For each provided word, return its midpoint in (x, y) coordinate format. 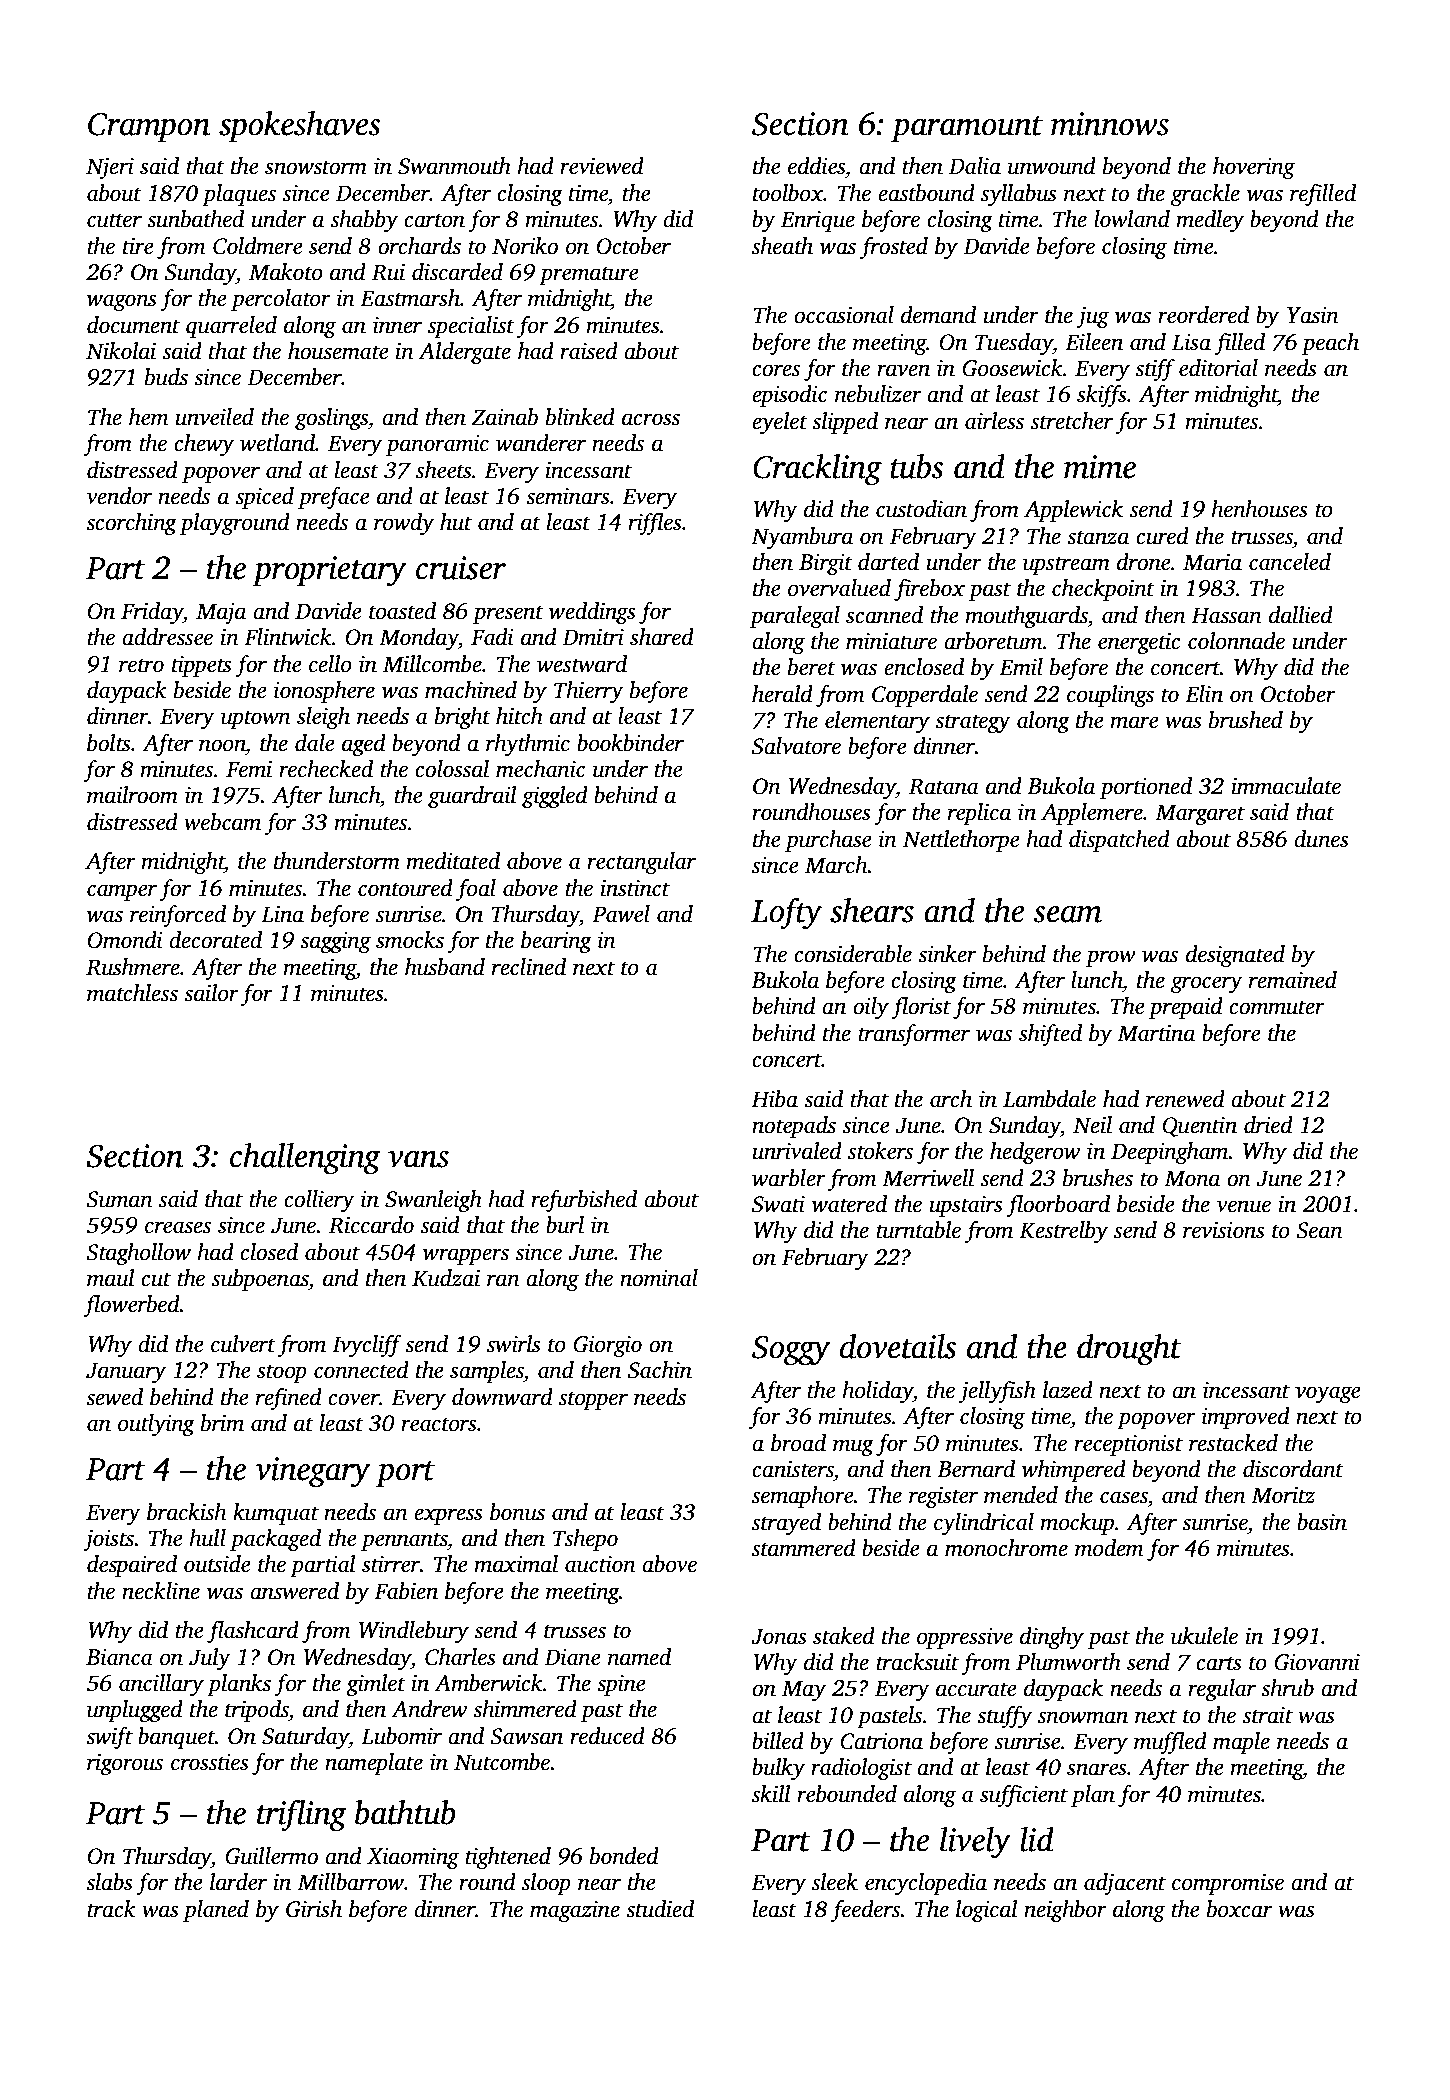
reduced (607, 1736)
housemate (338, 351)
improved (1246, 1418)
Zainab (505, 417)
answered (294, 1591)
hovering (1254, 168)
